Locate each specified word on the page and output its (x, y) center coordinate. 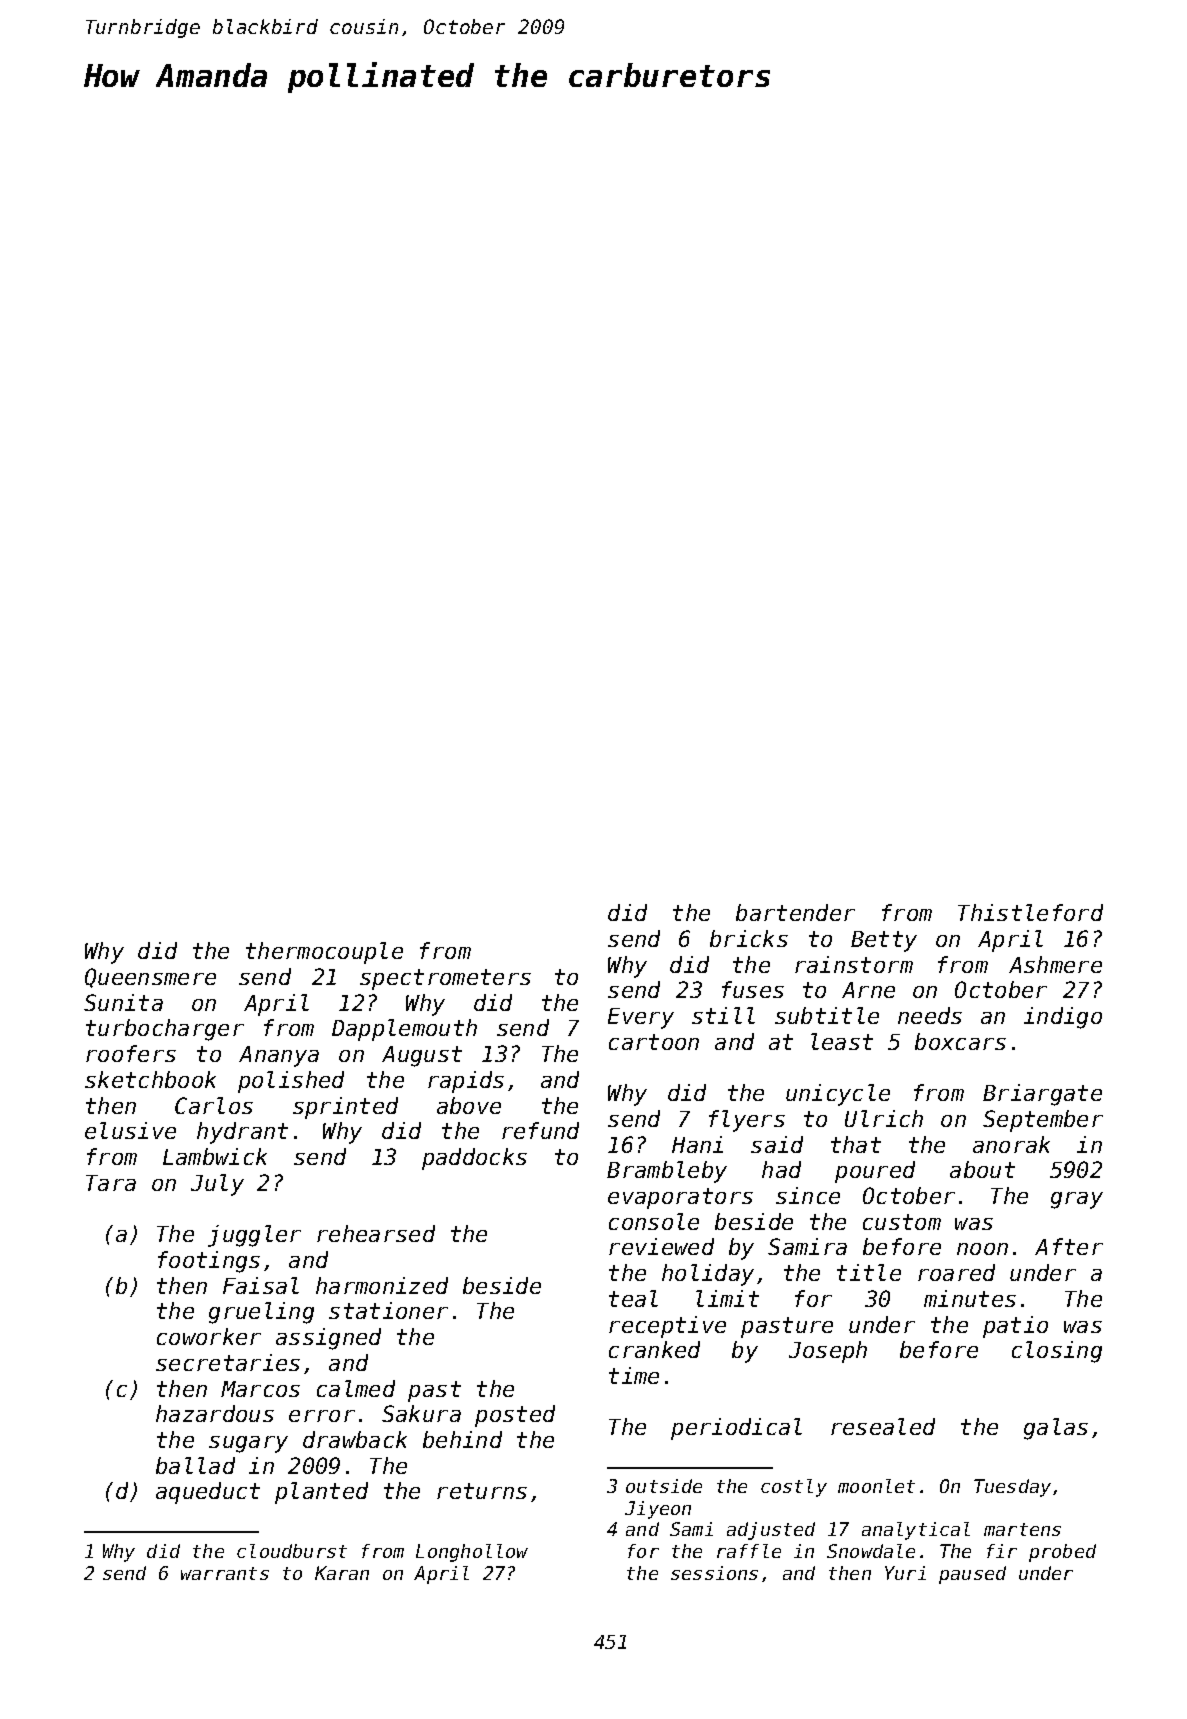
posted (515, 1416)
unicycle (838, 1095)
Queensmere (150, 978)
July (217, 1185)
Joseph (828, 1352)
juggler (254, 1236)
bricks (749, 938)
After (1069, 1246)
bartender (795, 912)
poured (875, 1172)
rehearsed (376, 1233)
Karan (342, 1573)
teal (633, 1298)
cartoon (654, 1042)
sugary (248, 1444)
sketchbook (150, 1079)
